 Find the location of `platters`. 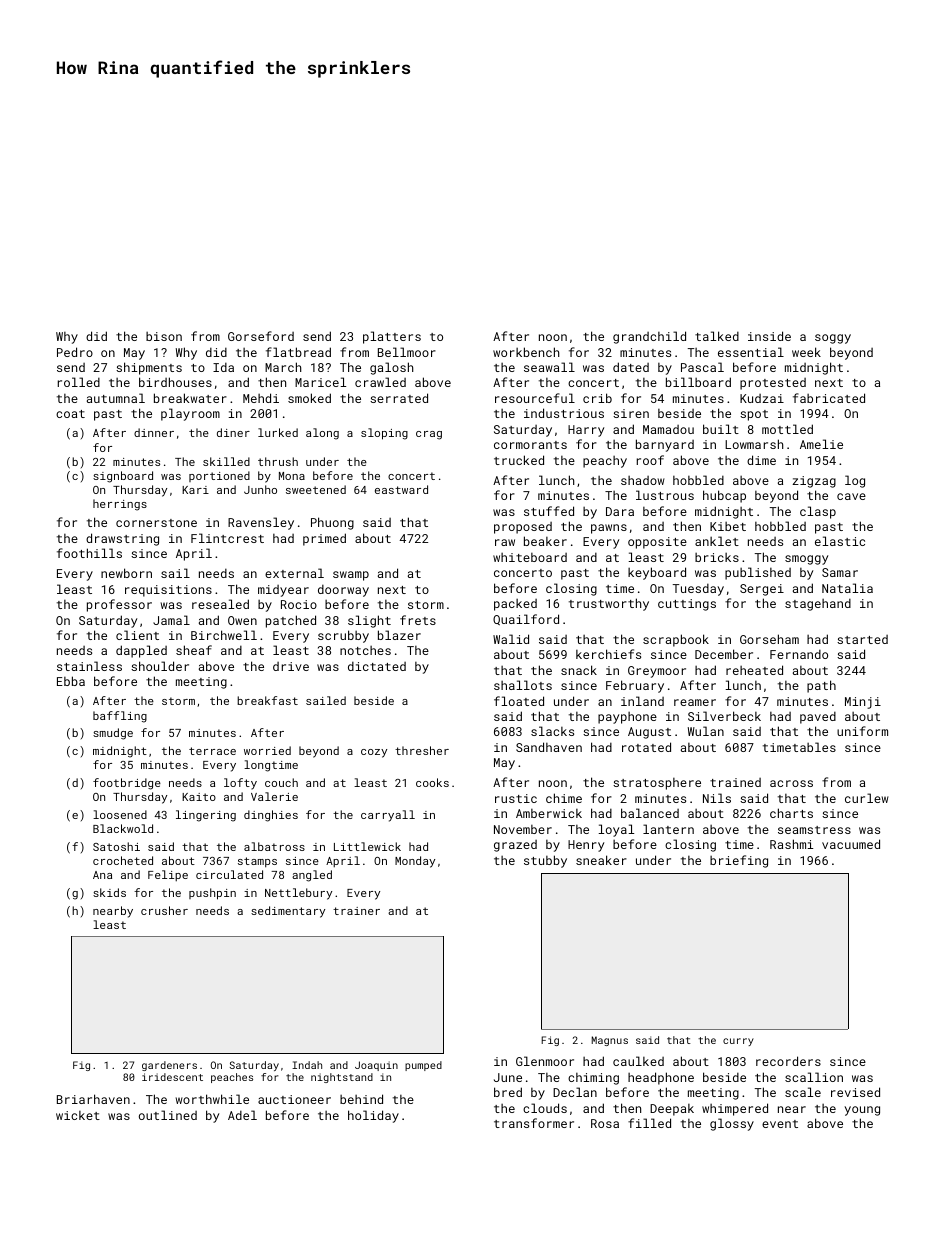

platters is located at coordinates (392, 337).
